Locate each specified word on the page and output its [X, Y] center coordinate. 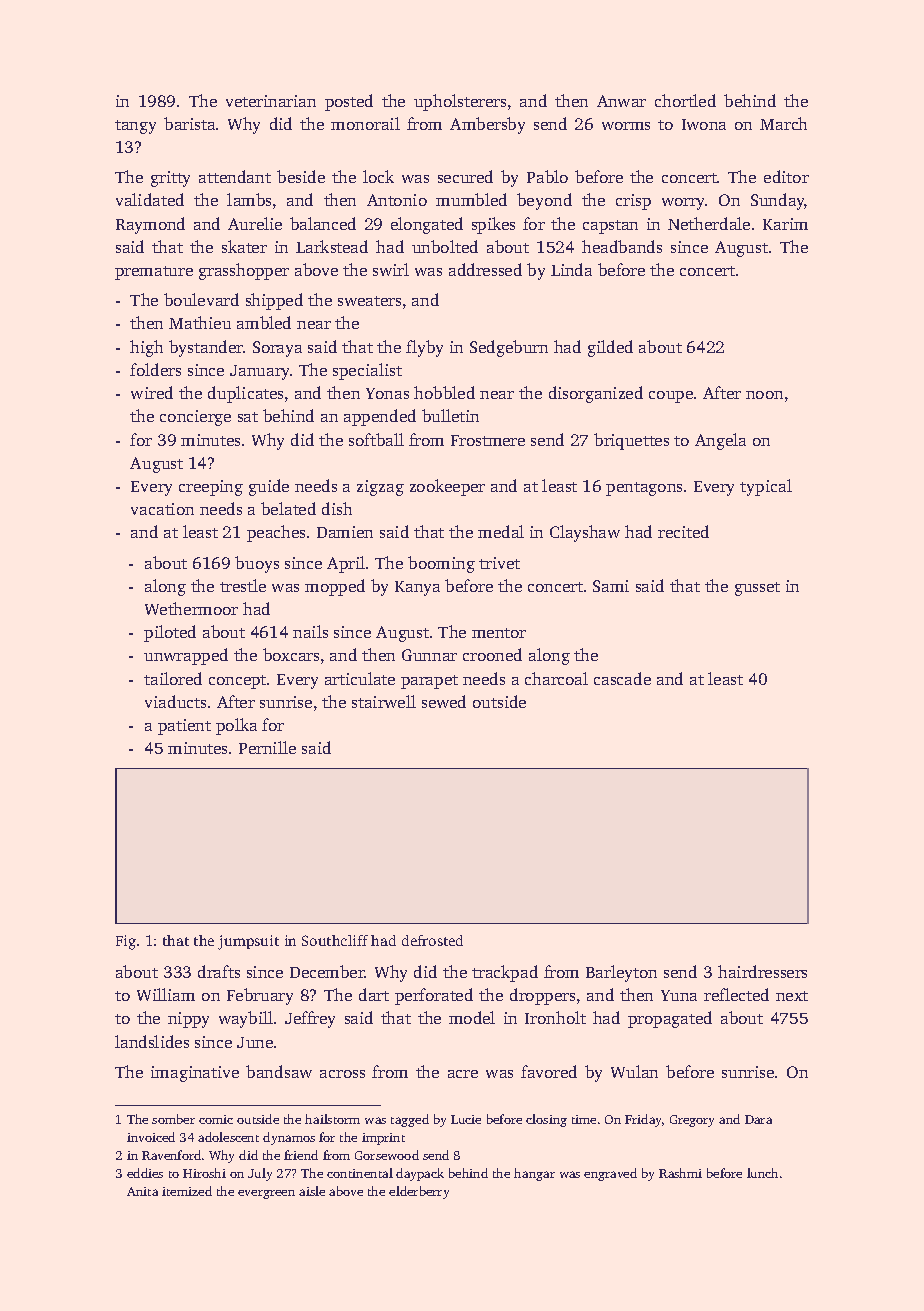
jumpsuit [248, 942]
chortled [685, 100]
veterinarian [271, 101]
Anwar [621, 101]
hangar [534, 1174]
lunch [762, 1173]
